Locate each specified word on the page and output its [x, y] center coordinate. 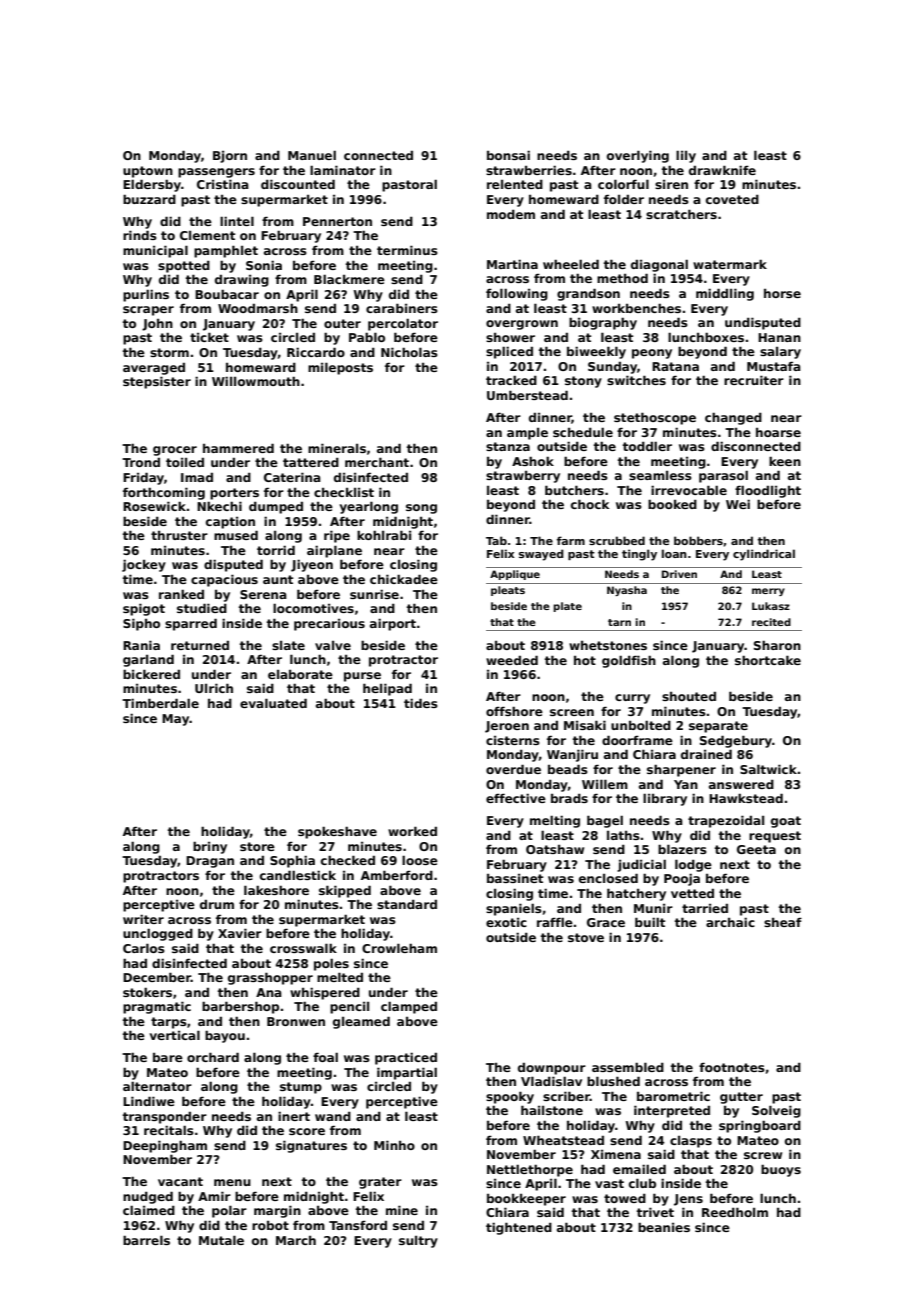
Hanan [779, 337]
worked [412, 831]
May [176, 720]
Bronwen [296, 1021]
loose [420, 860]
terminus [407, 250]
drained [706, 754]
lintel [237, 221]
